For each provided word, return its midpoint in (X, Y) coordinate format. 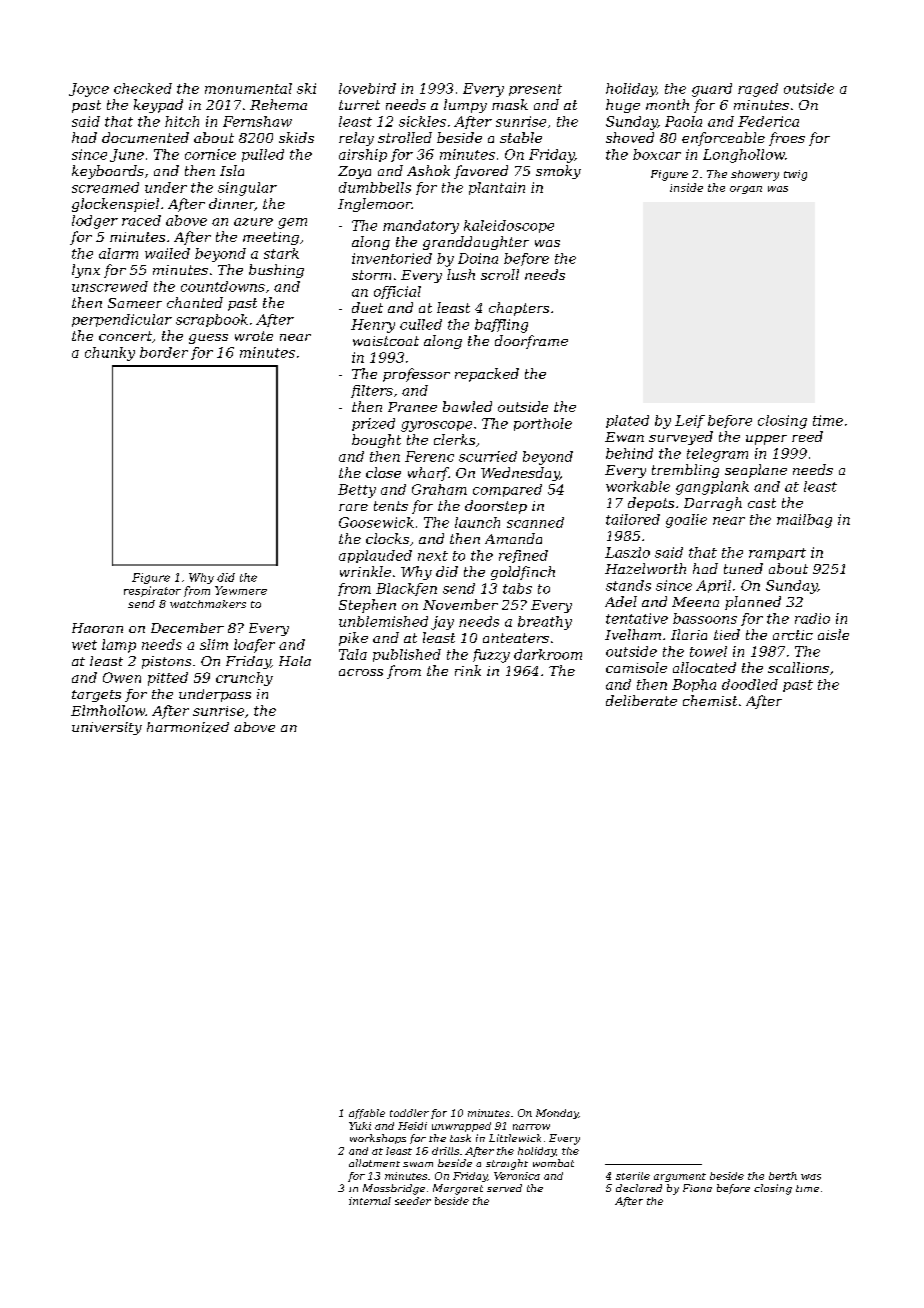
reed (807, 436)
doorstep (496, 507)
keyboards (108, 172)
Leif (690, 421)
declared (639, 1188)
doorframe (531, 342)
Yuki (360, 1126)
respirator (152, 591)
